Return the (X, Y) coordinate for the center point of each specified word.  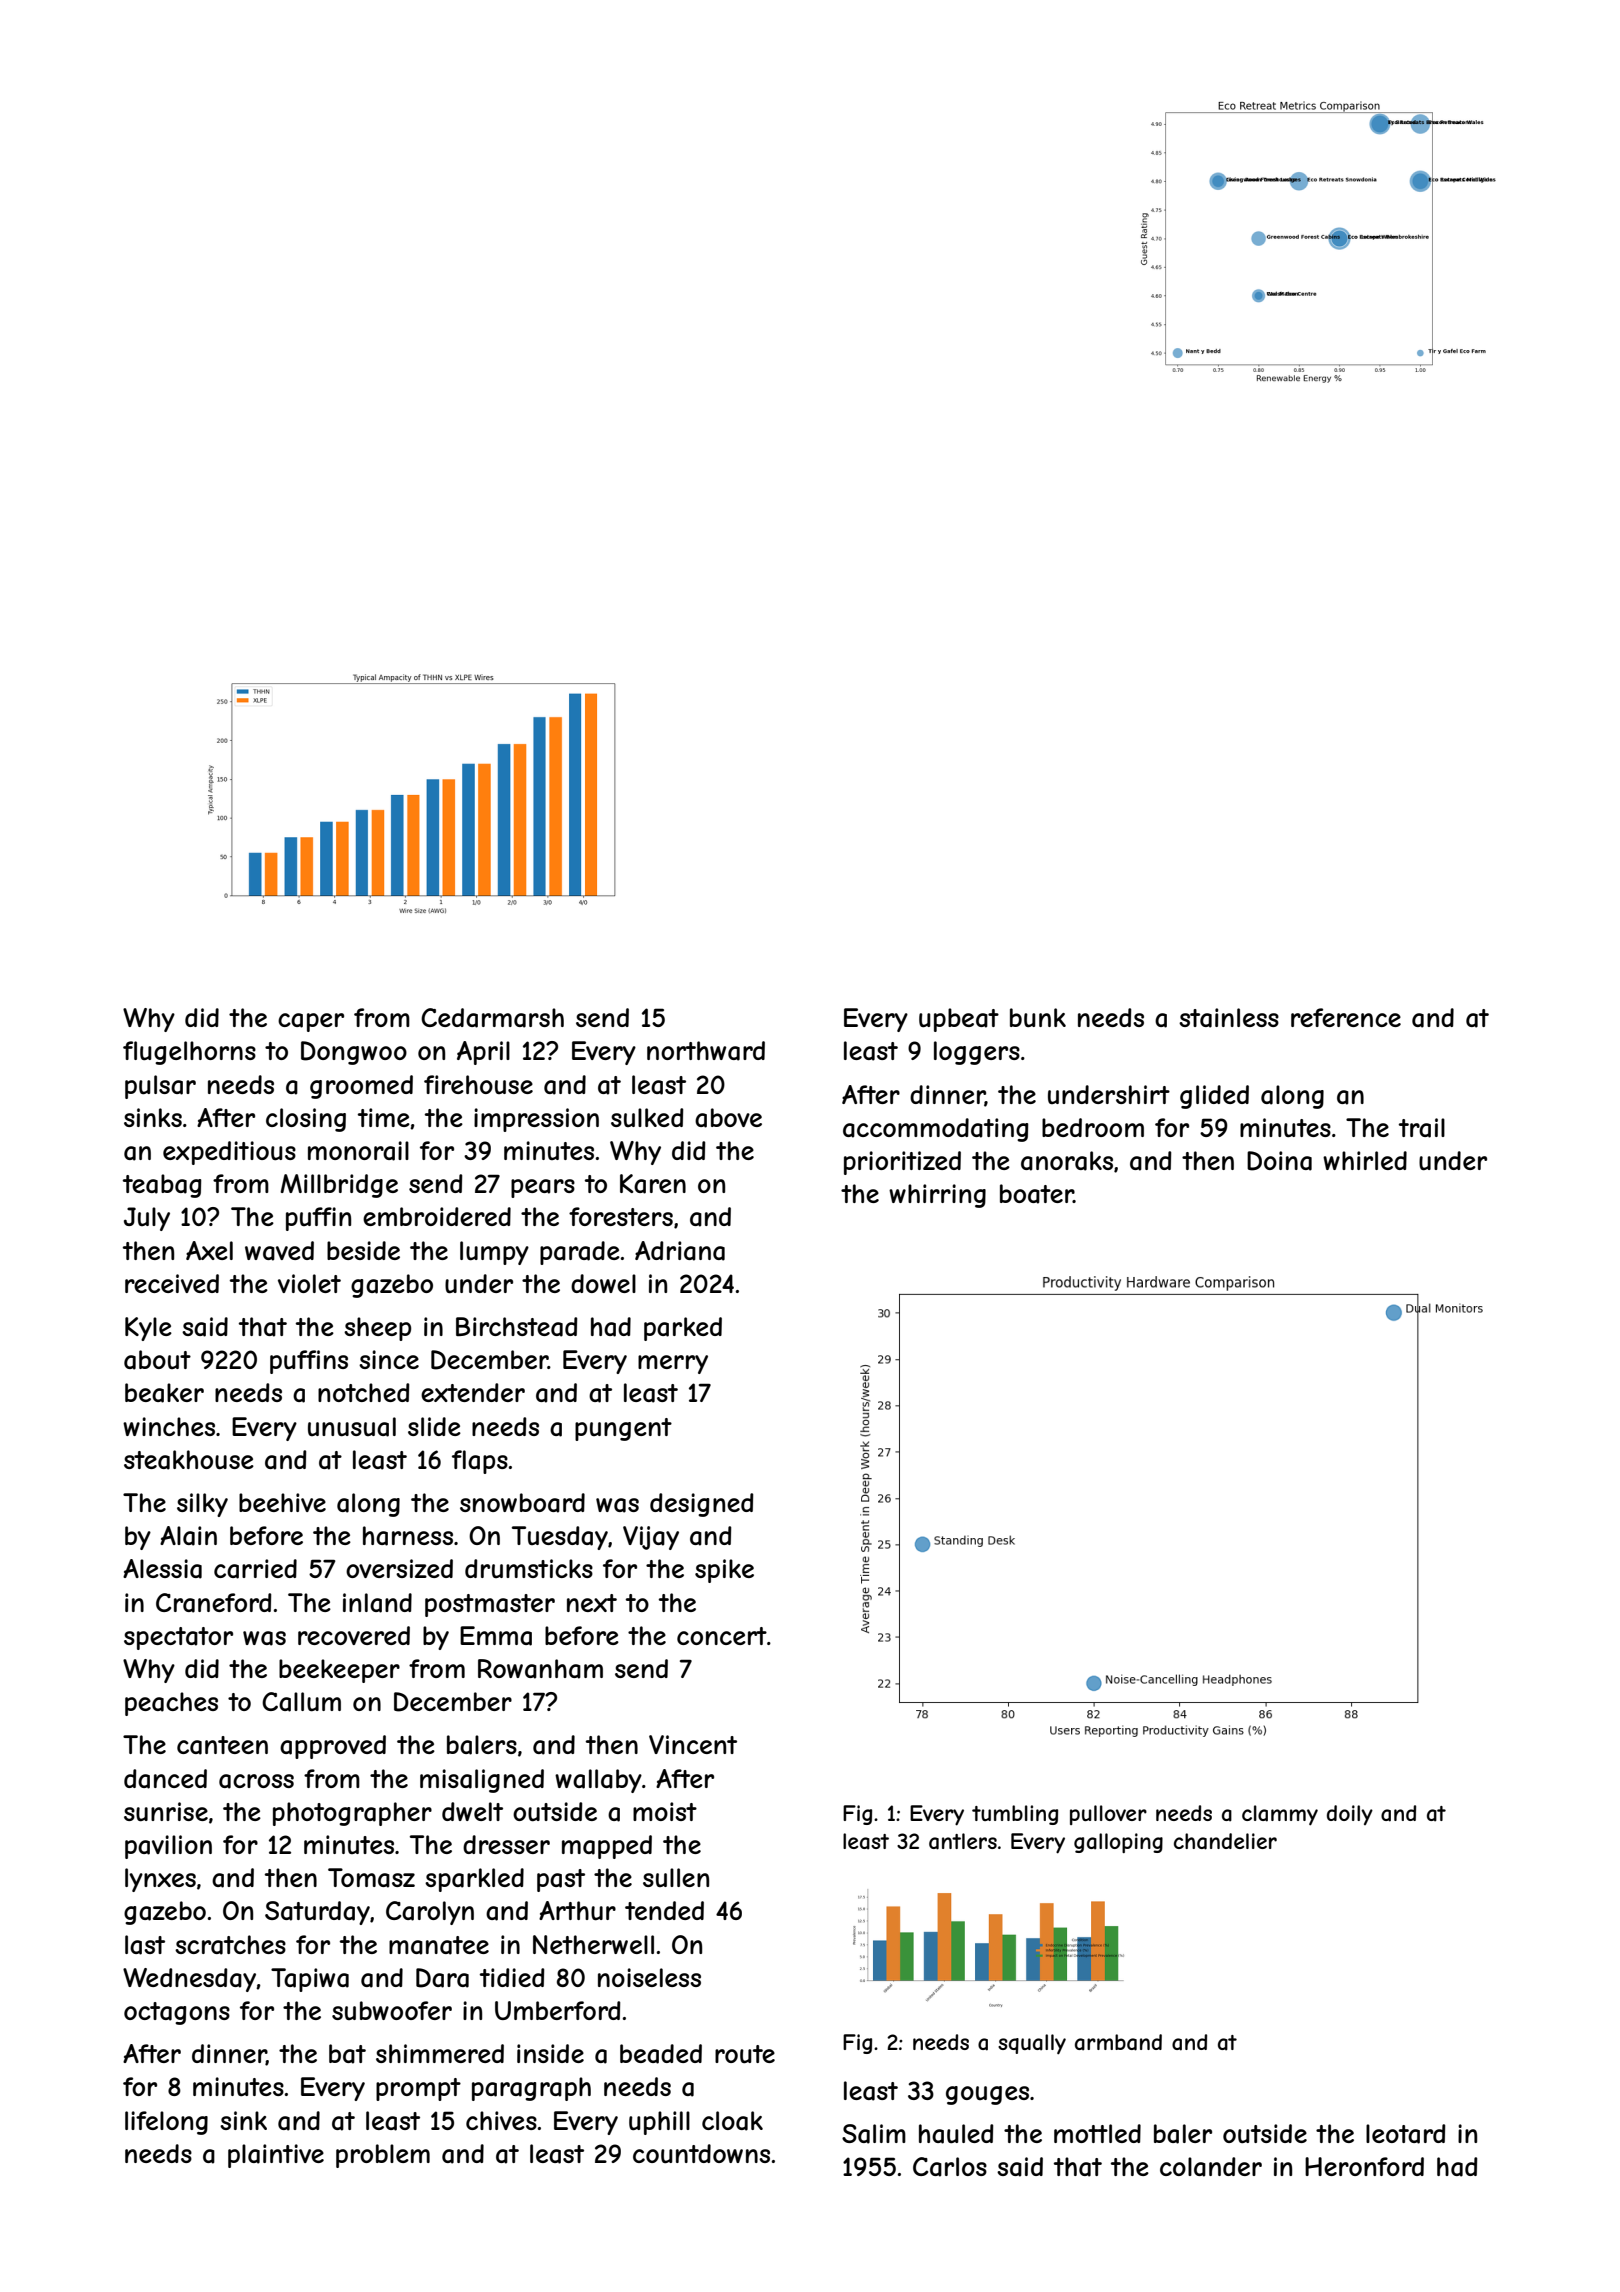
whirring (937, 1196)
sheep (377, 1329)
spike (724, 1571)
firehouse (478, 1084)
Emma (496, 1636)
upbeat (959, 1020)
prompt (418, 2089)
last (145, 1945)
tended (664, 1910)
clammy (1280, 1815)
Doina (1279, 1161)
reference (1346, 1017)
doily (1350, 1815)
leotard (1405, 2134)
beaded (661, 2054)
